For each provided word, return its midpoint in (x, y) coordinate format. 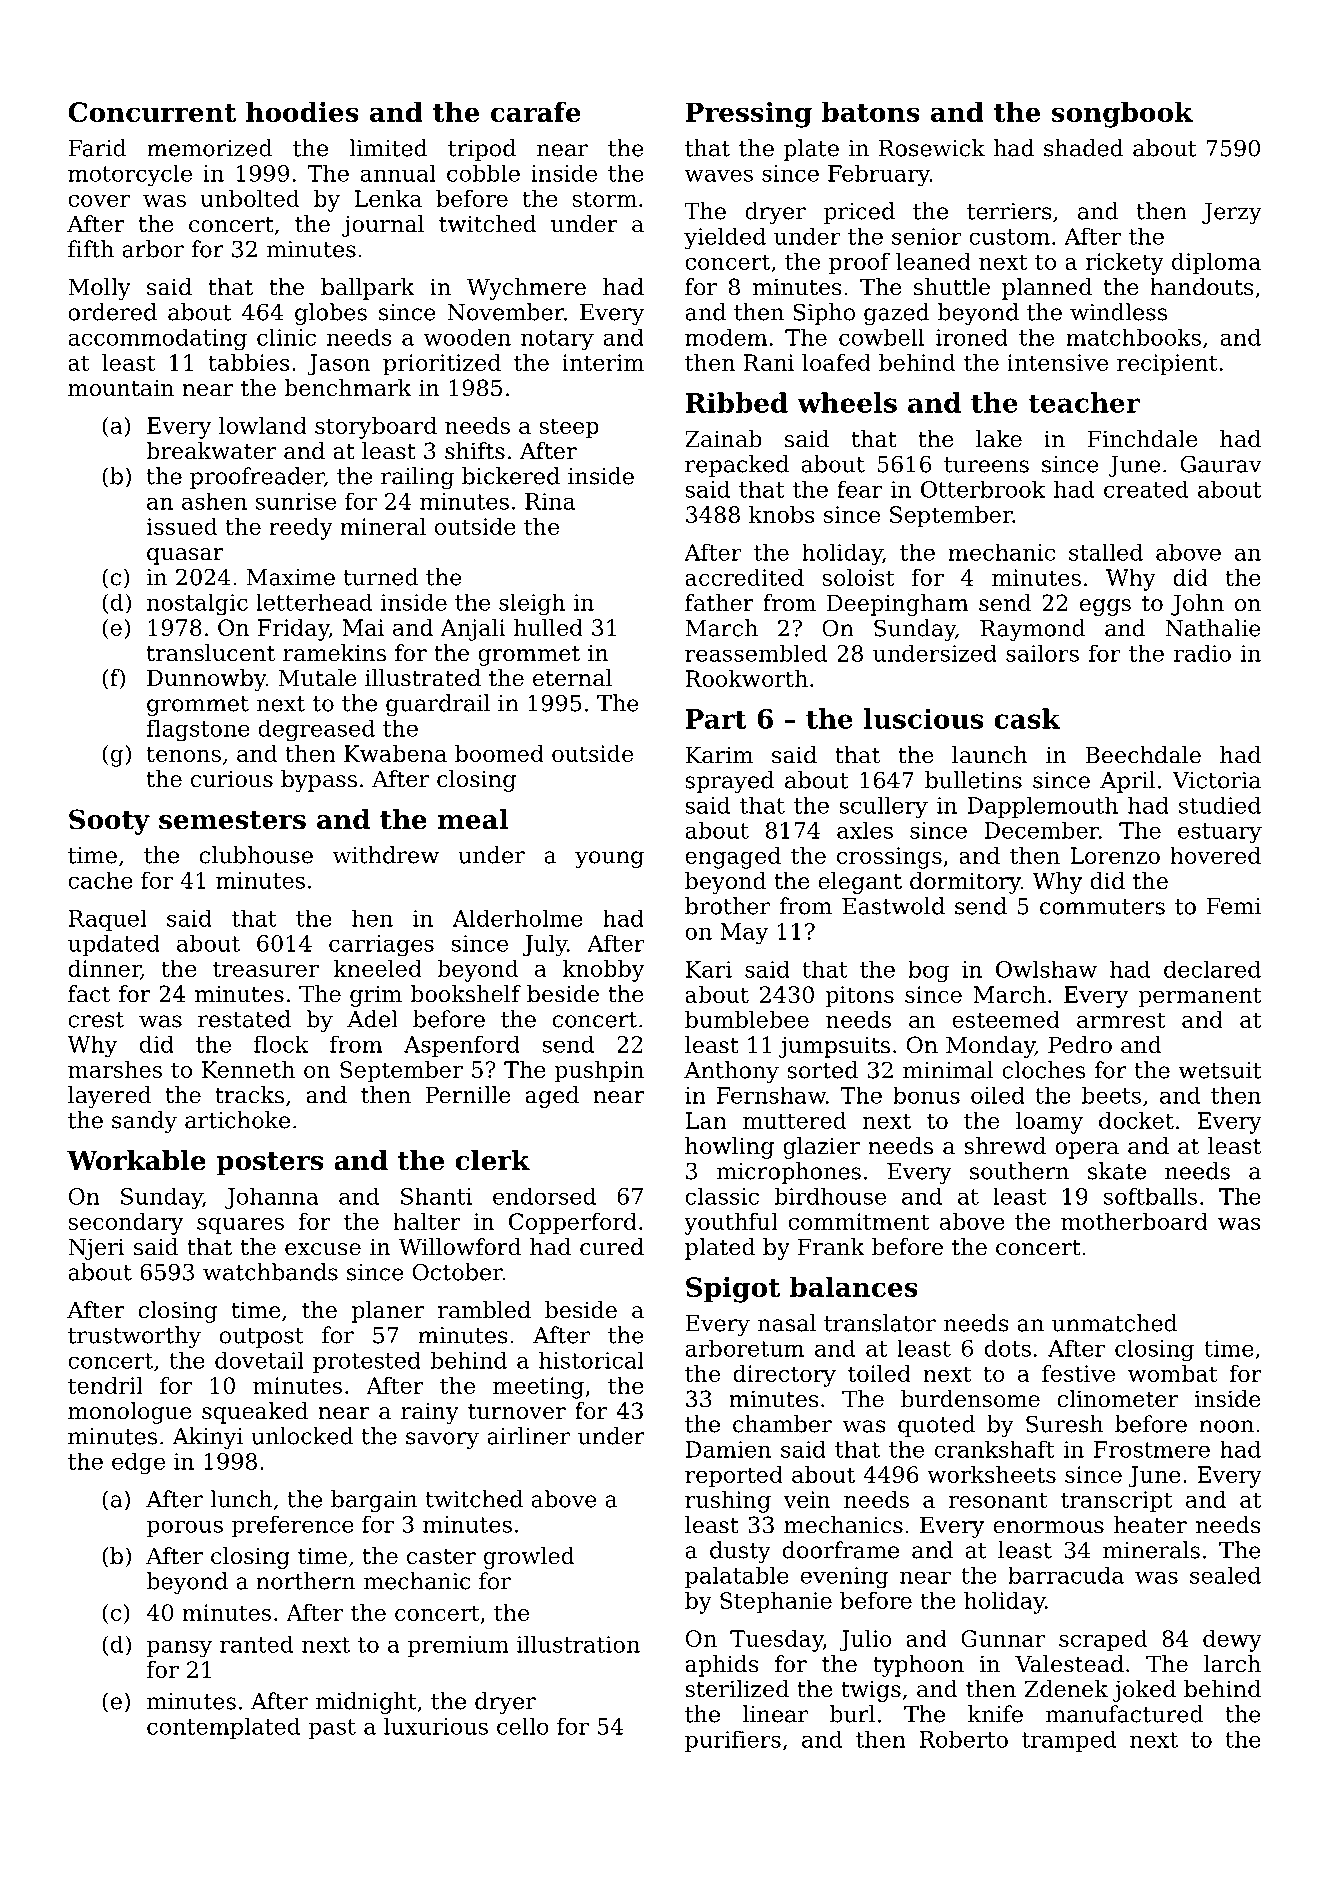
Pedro (1080, 1045)
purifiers (733, 1741)
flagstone (198, 731)
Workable (136, 1160)
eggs (1105, 607)
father (719, 603)
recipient (1167, 365)
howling (729, 1148)
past (332, 1729)
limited (388, 148)
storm (604, 199)
